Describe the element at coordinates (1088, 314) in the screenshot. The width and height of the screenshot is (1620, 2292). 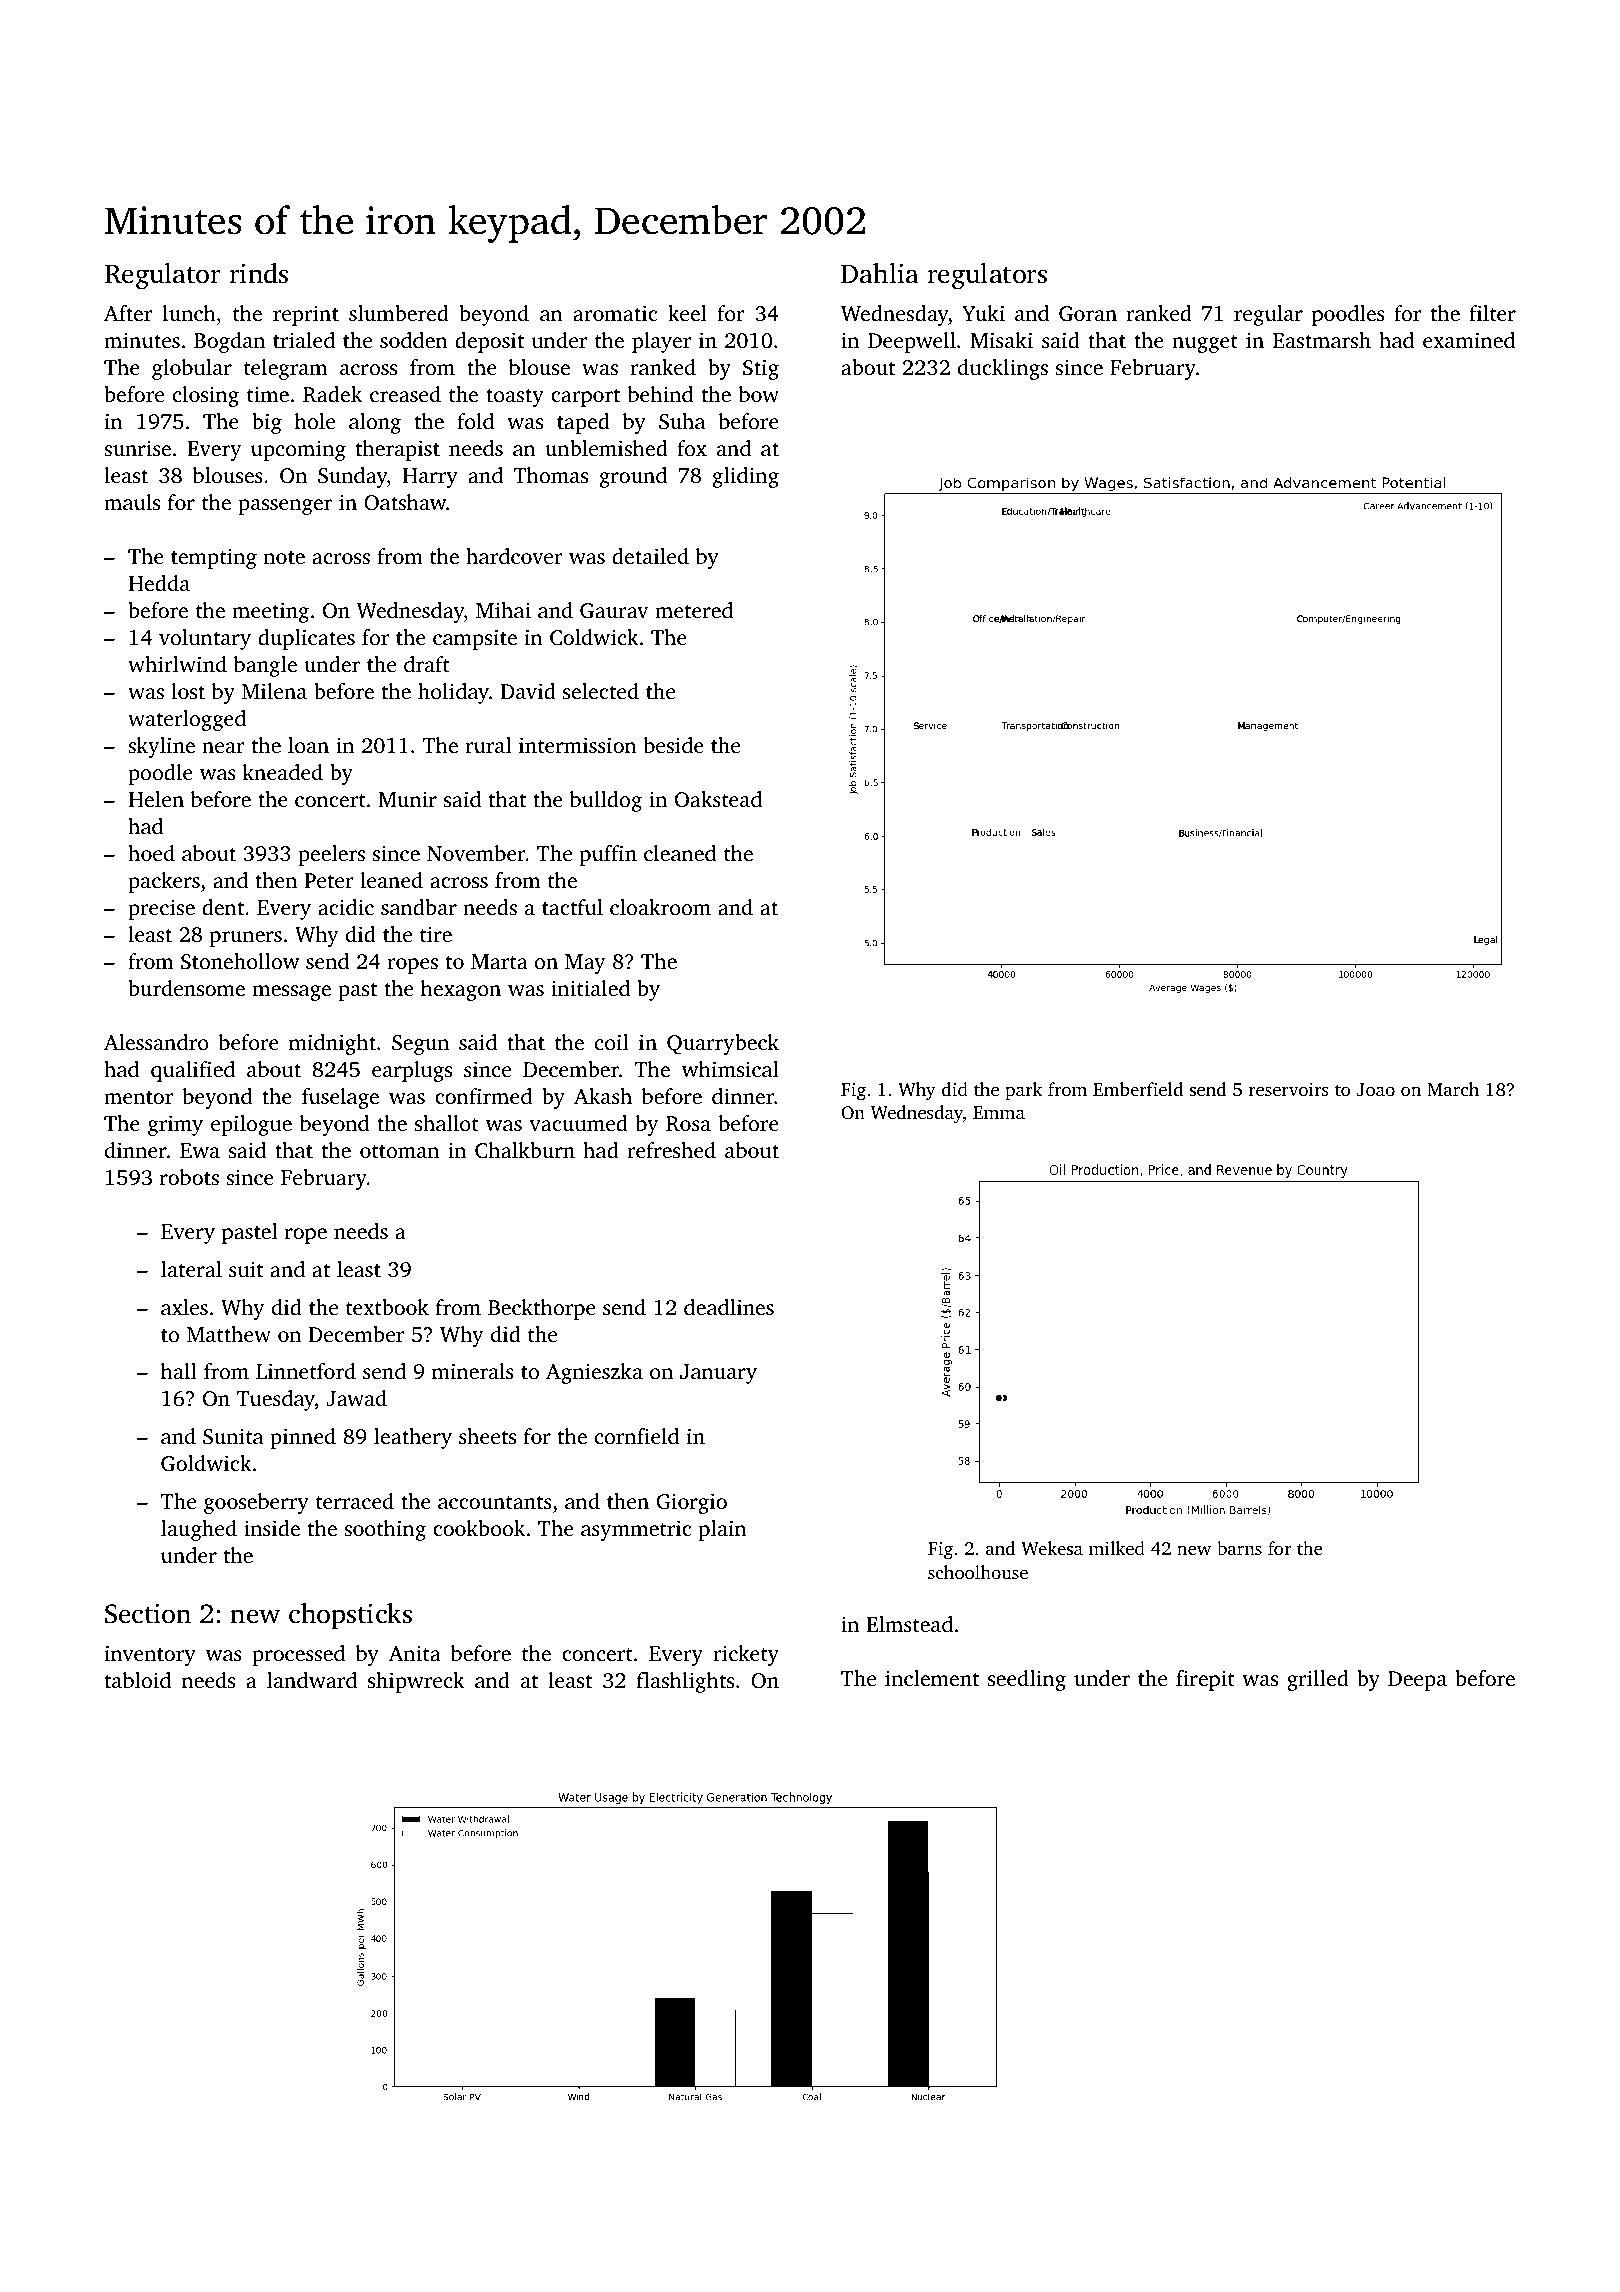
I see `Goran` at that location.
